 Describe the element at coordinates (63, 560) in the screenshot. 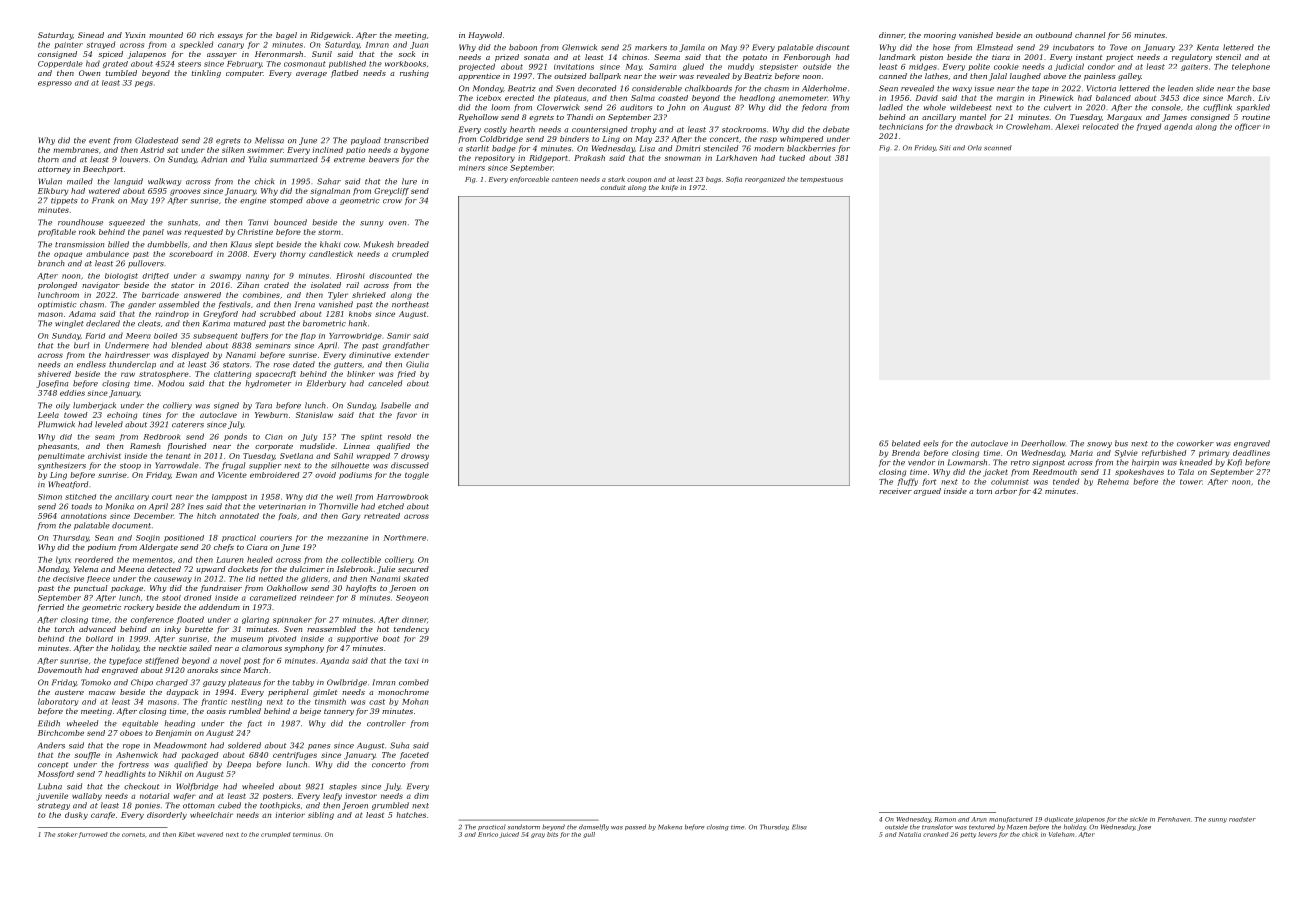

I see `lynx` at that location.
